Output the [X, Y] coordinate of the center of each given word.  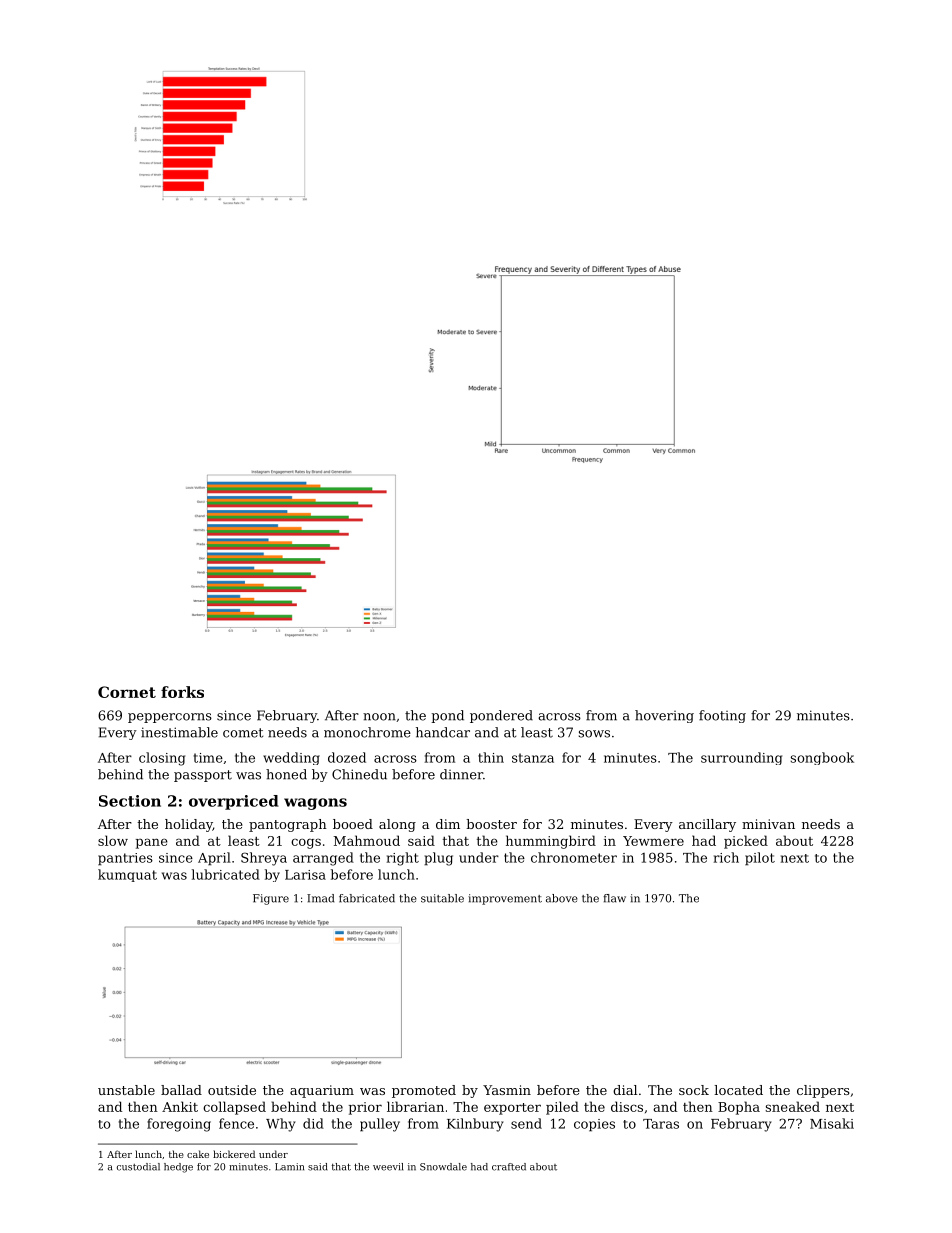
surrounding [741, 758]
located [738, 1090]
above [562, 898]
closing [162, 759]
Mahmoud [367, 840]
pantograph [288, 825]
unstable [126, 1090]
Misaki [832, 1123]
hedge [178, 1168]
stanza [533, 758]
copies [594, 1125]
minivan [768, 824]
